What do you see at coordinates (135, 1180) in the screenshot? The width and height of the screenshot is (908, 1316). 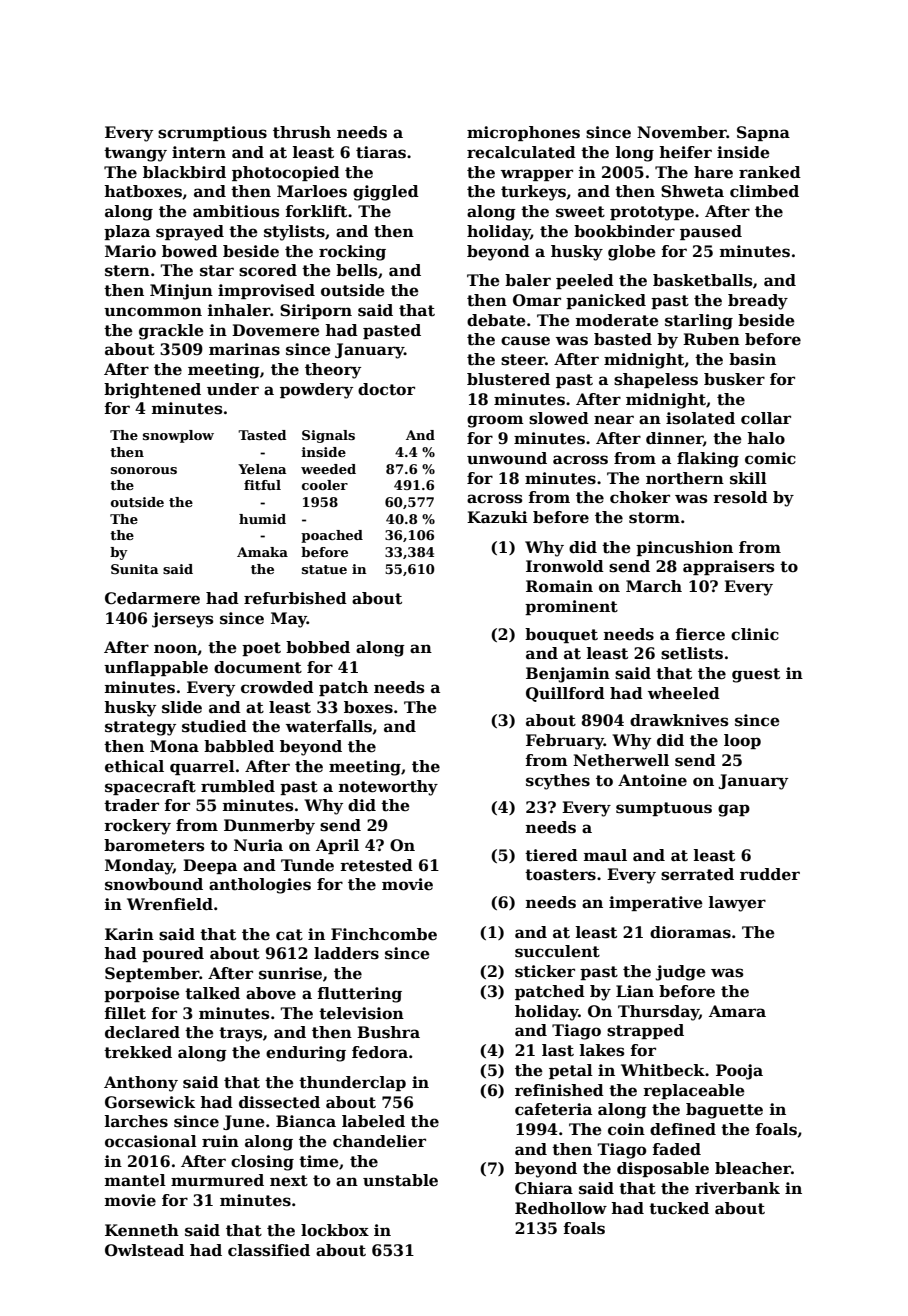 I see `mantel` at bounding box center [135, 1180].
